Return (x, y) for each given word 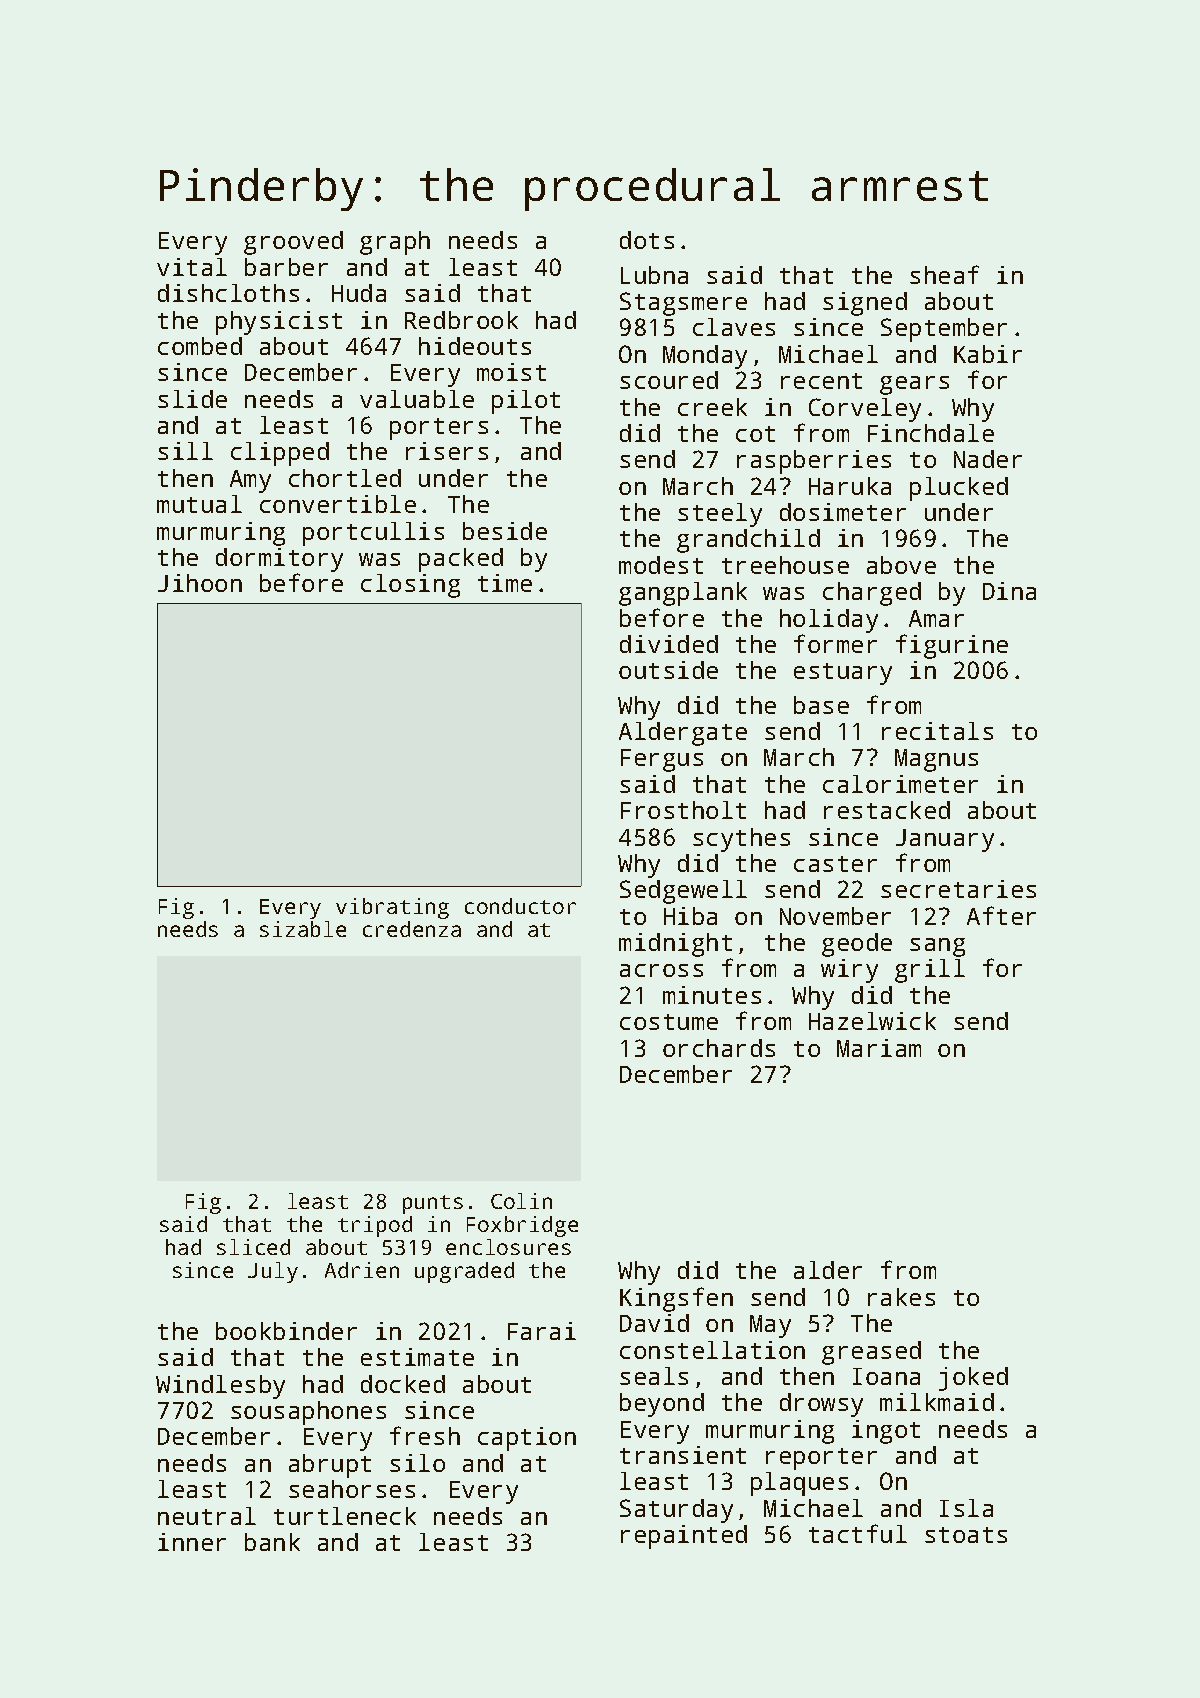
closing (410, 586)
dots (647, 240)
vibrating (392, 908)
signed (865, 304)
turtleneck (345, 1516)
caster (835, 864)
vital (192, 267)
